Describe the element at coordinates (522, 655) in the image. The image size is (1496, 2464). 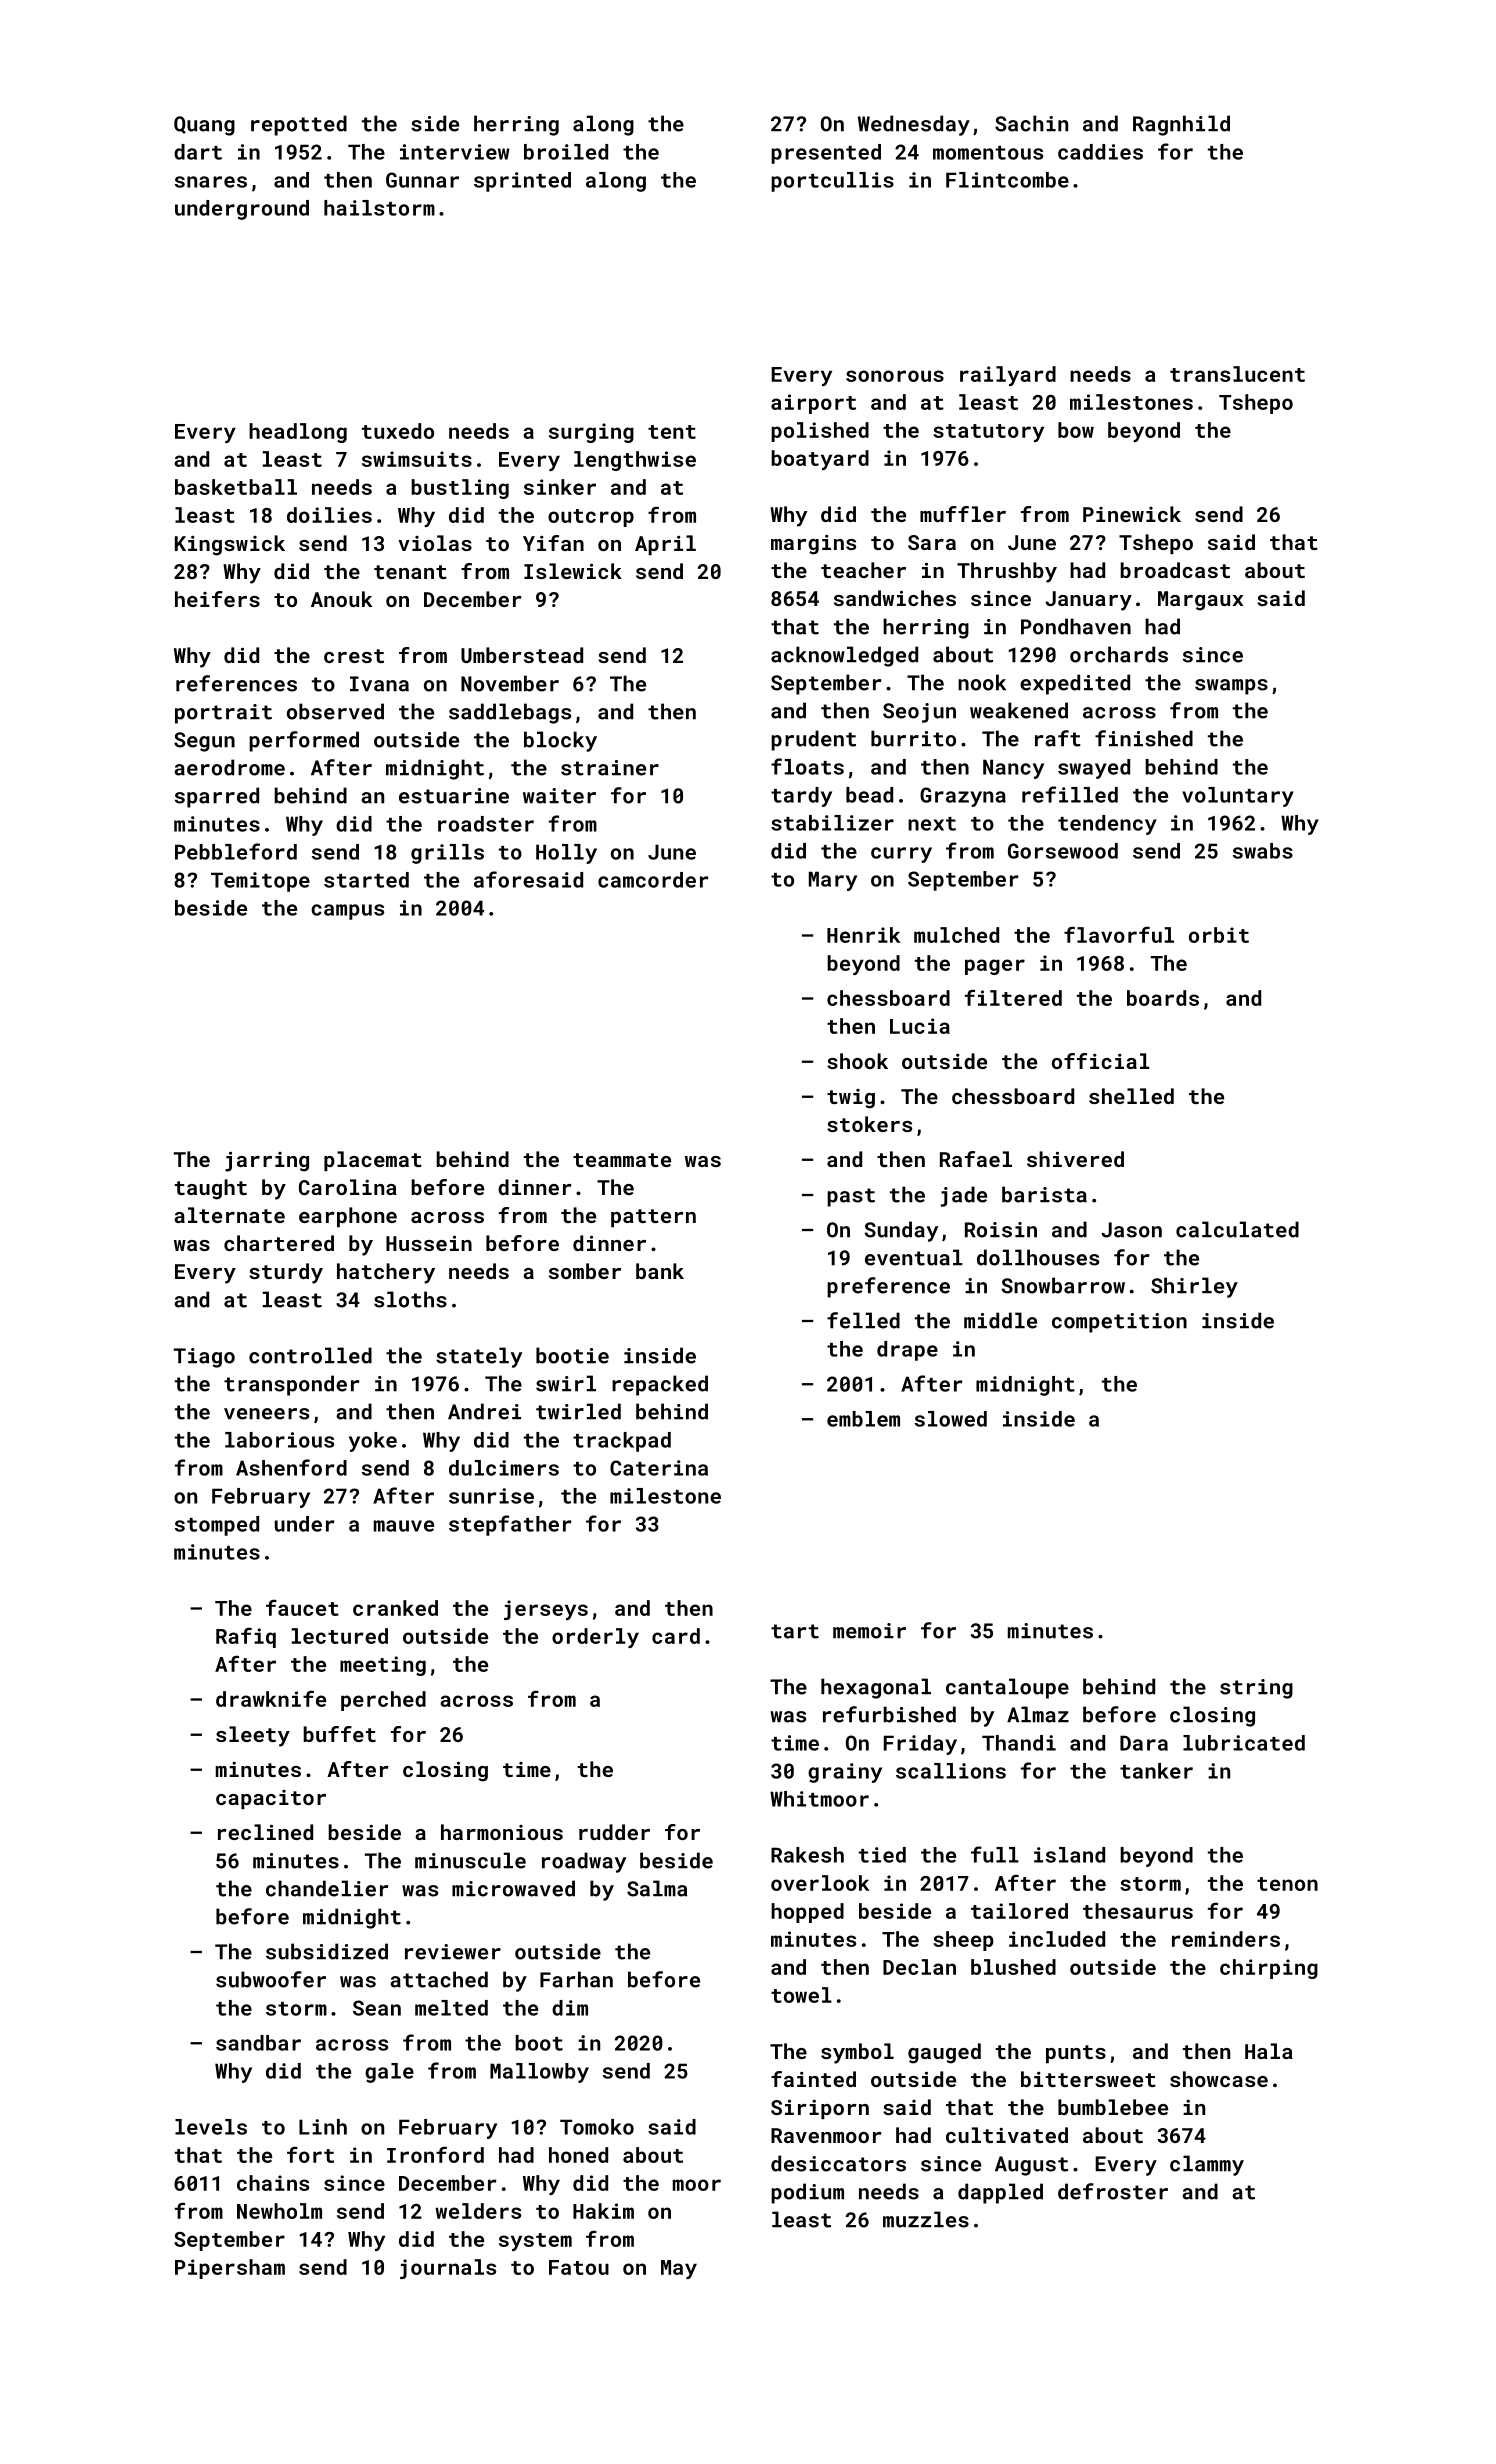
I see `Umberstead` at that location.
